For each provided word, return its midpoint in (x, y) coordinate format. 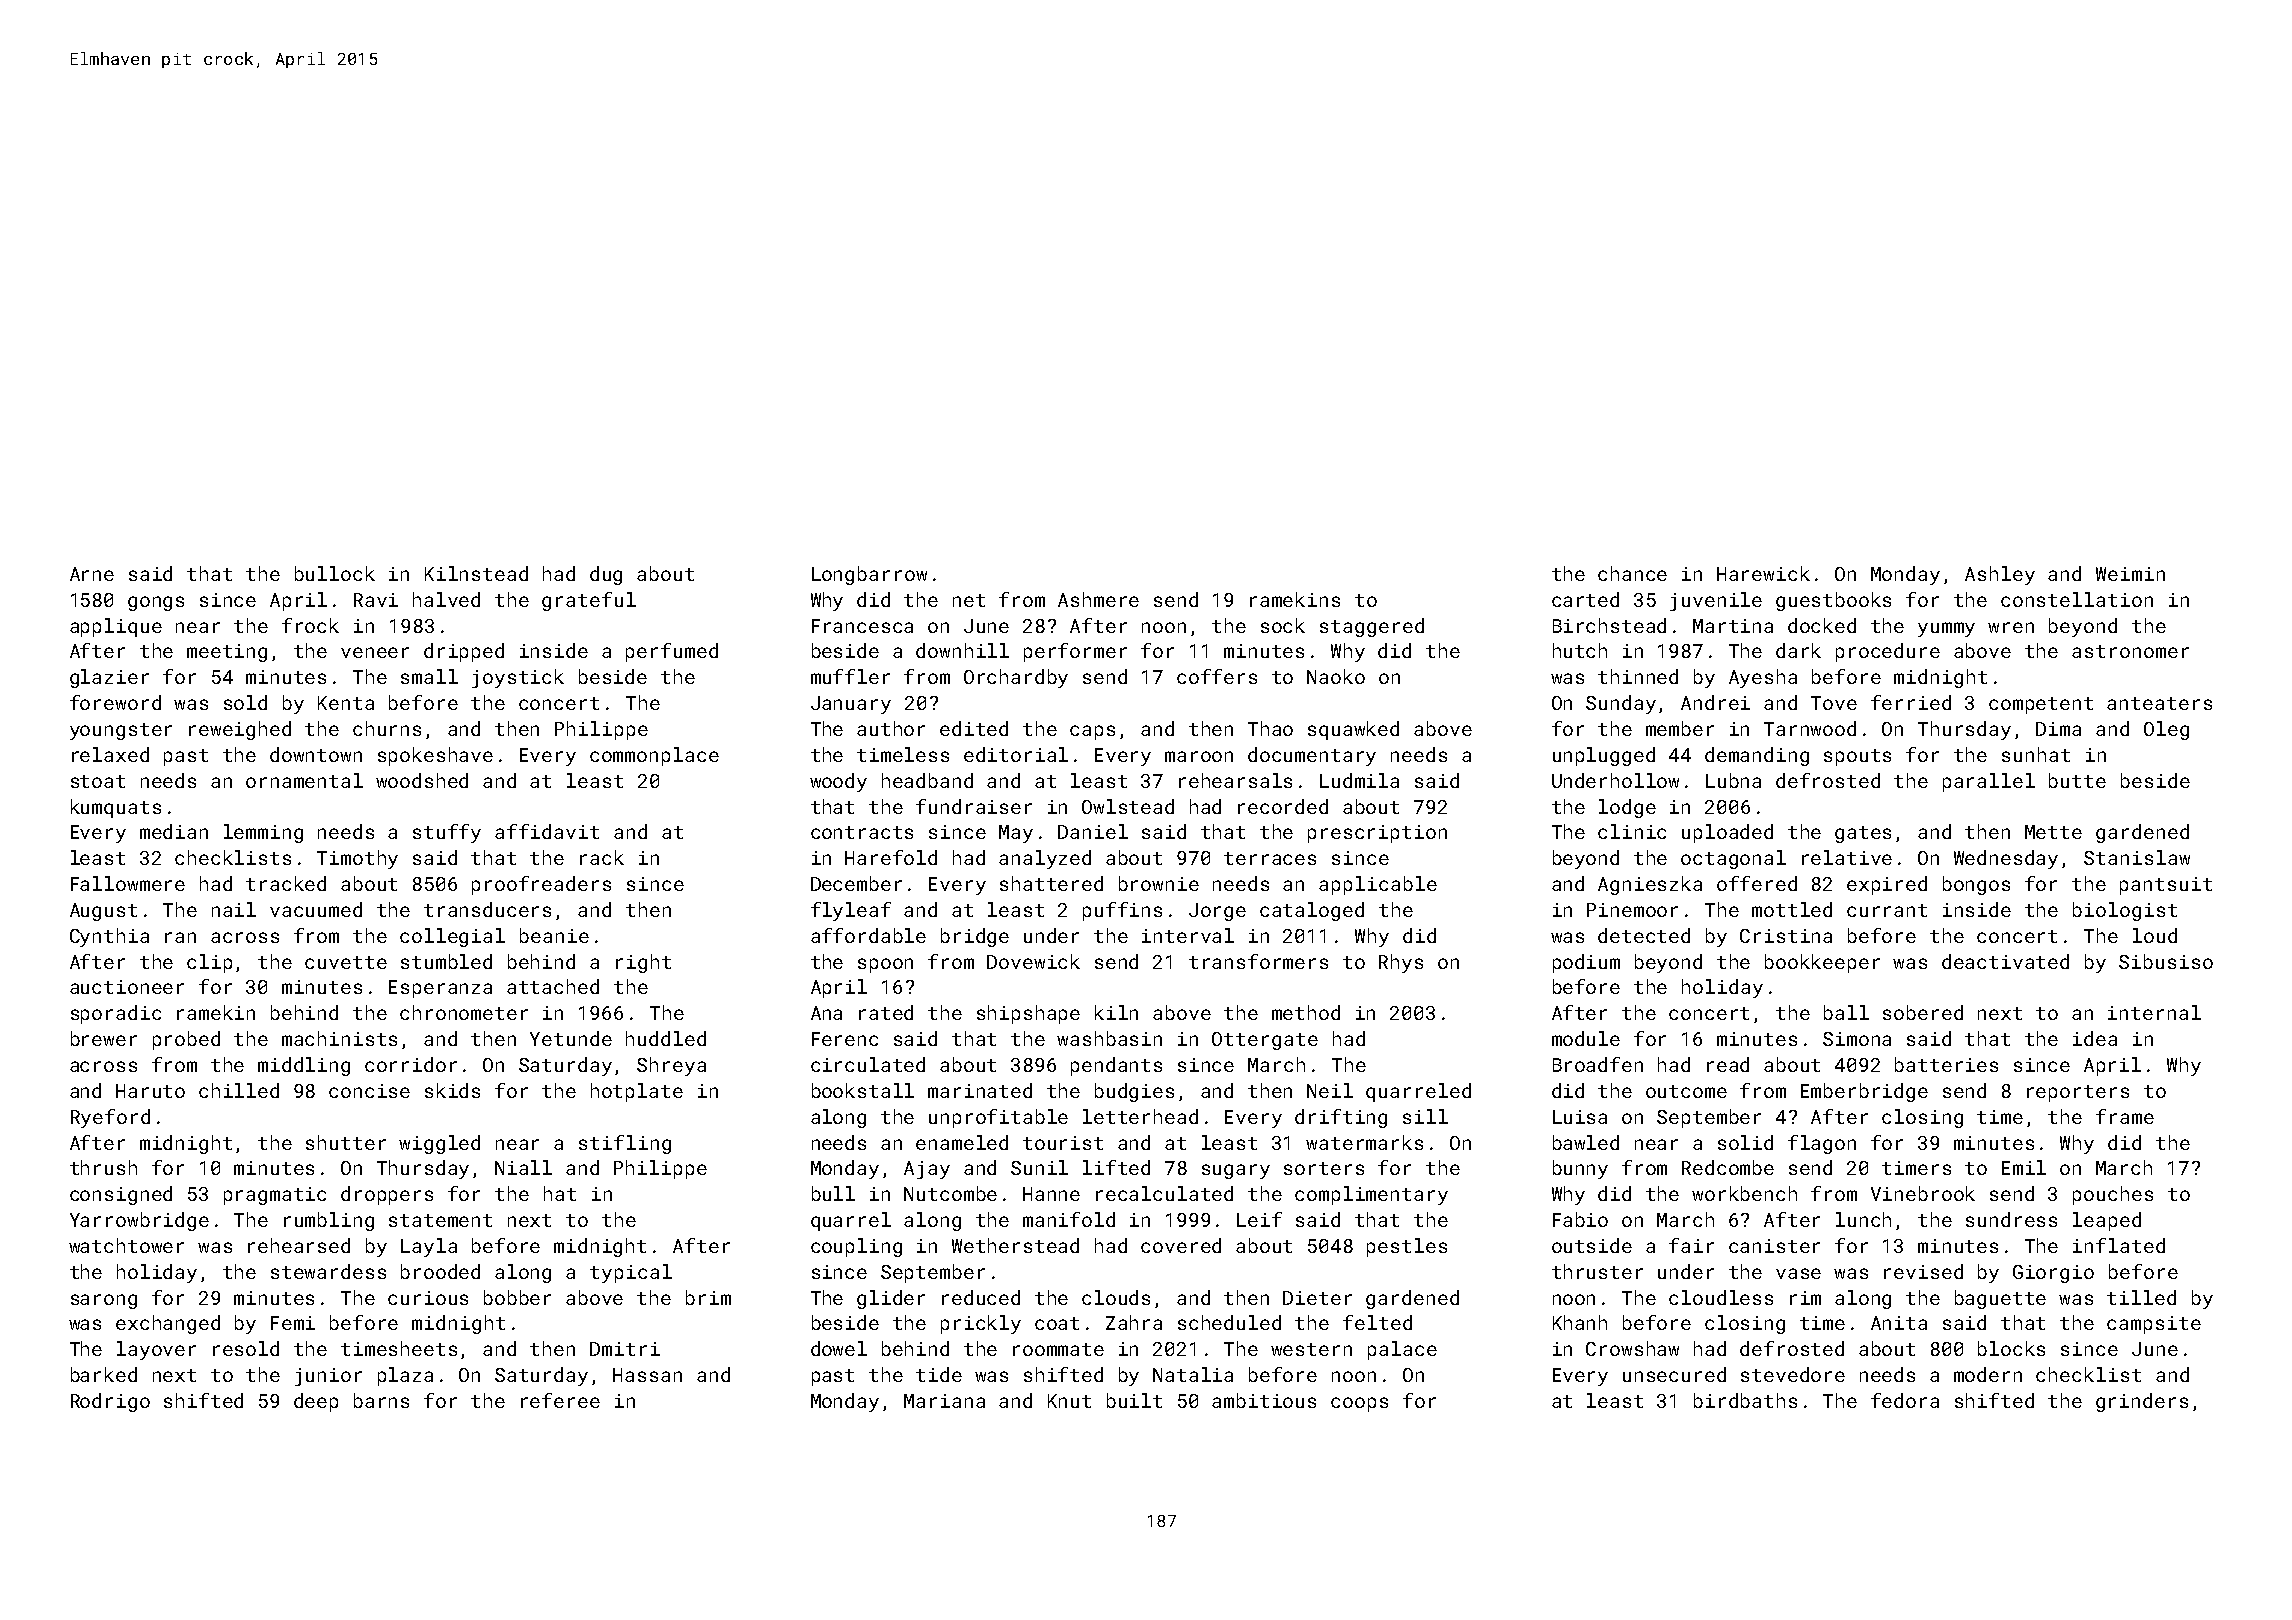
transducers (487, 909)
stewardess (328, 1271)
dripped (464, 652)
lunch (1863, 1219)
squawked (1353, 730)
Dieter (1317, 1298)
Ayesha (1763, 678)
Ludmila (1359, 780)
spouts (1857, 757)
